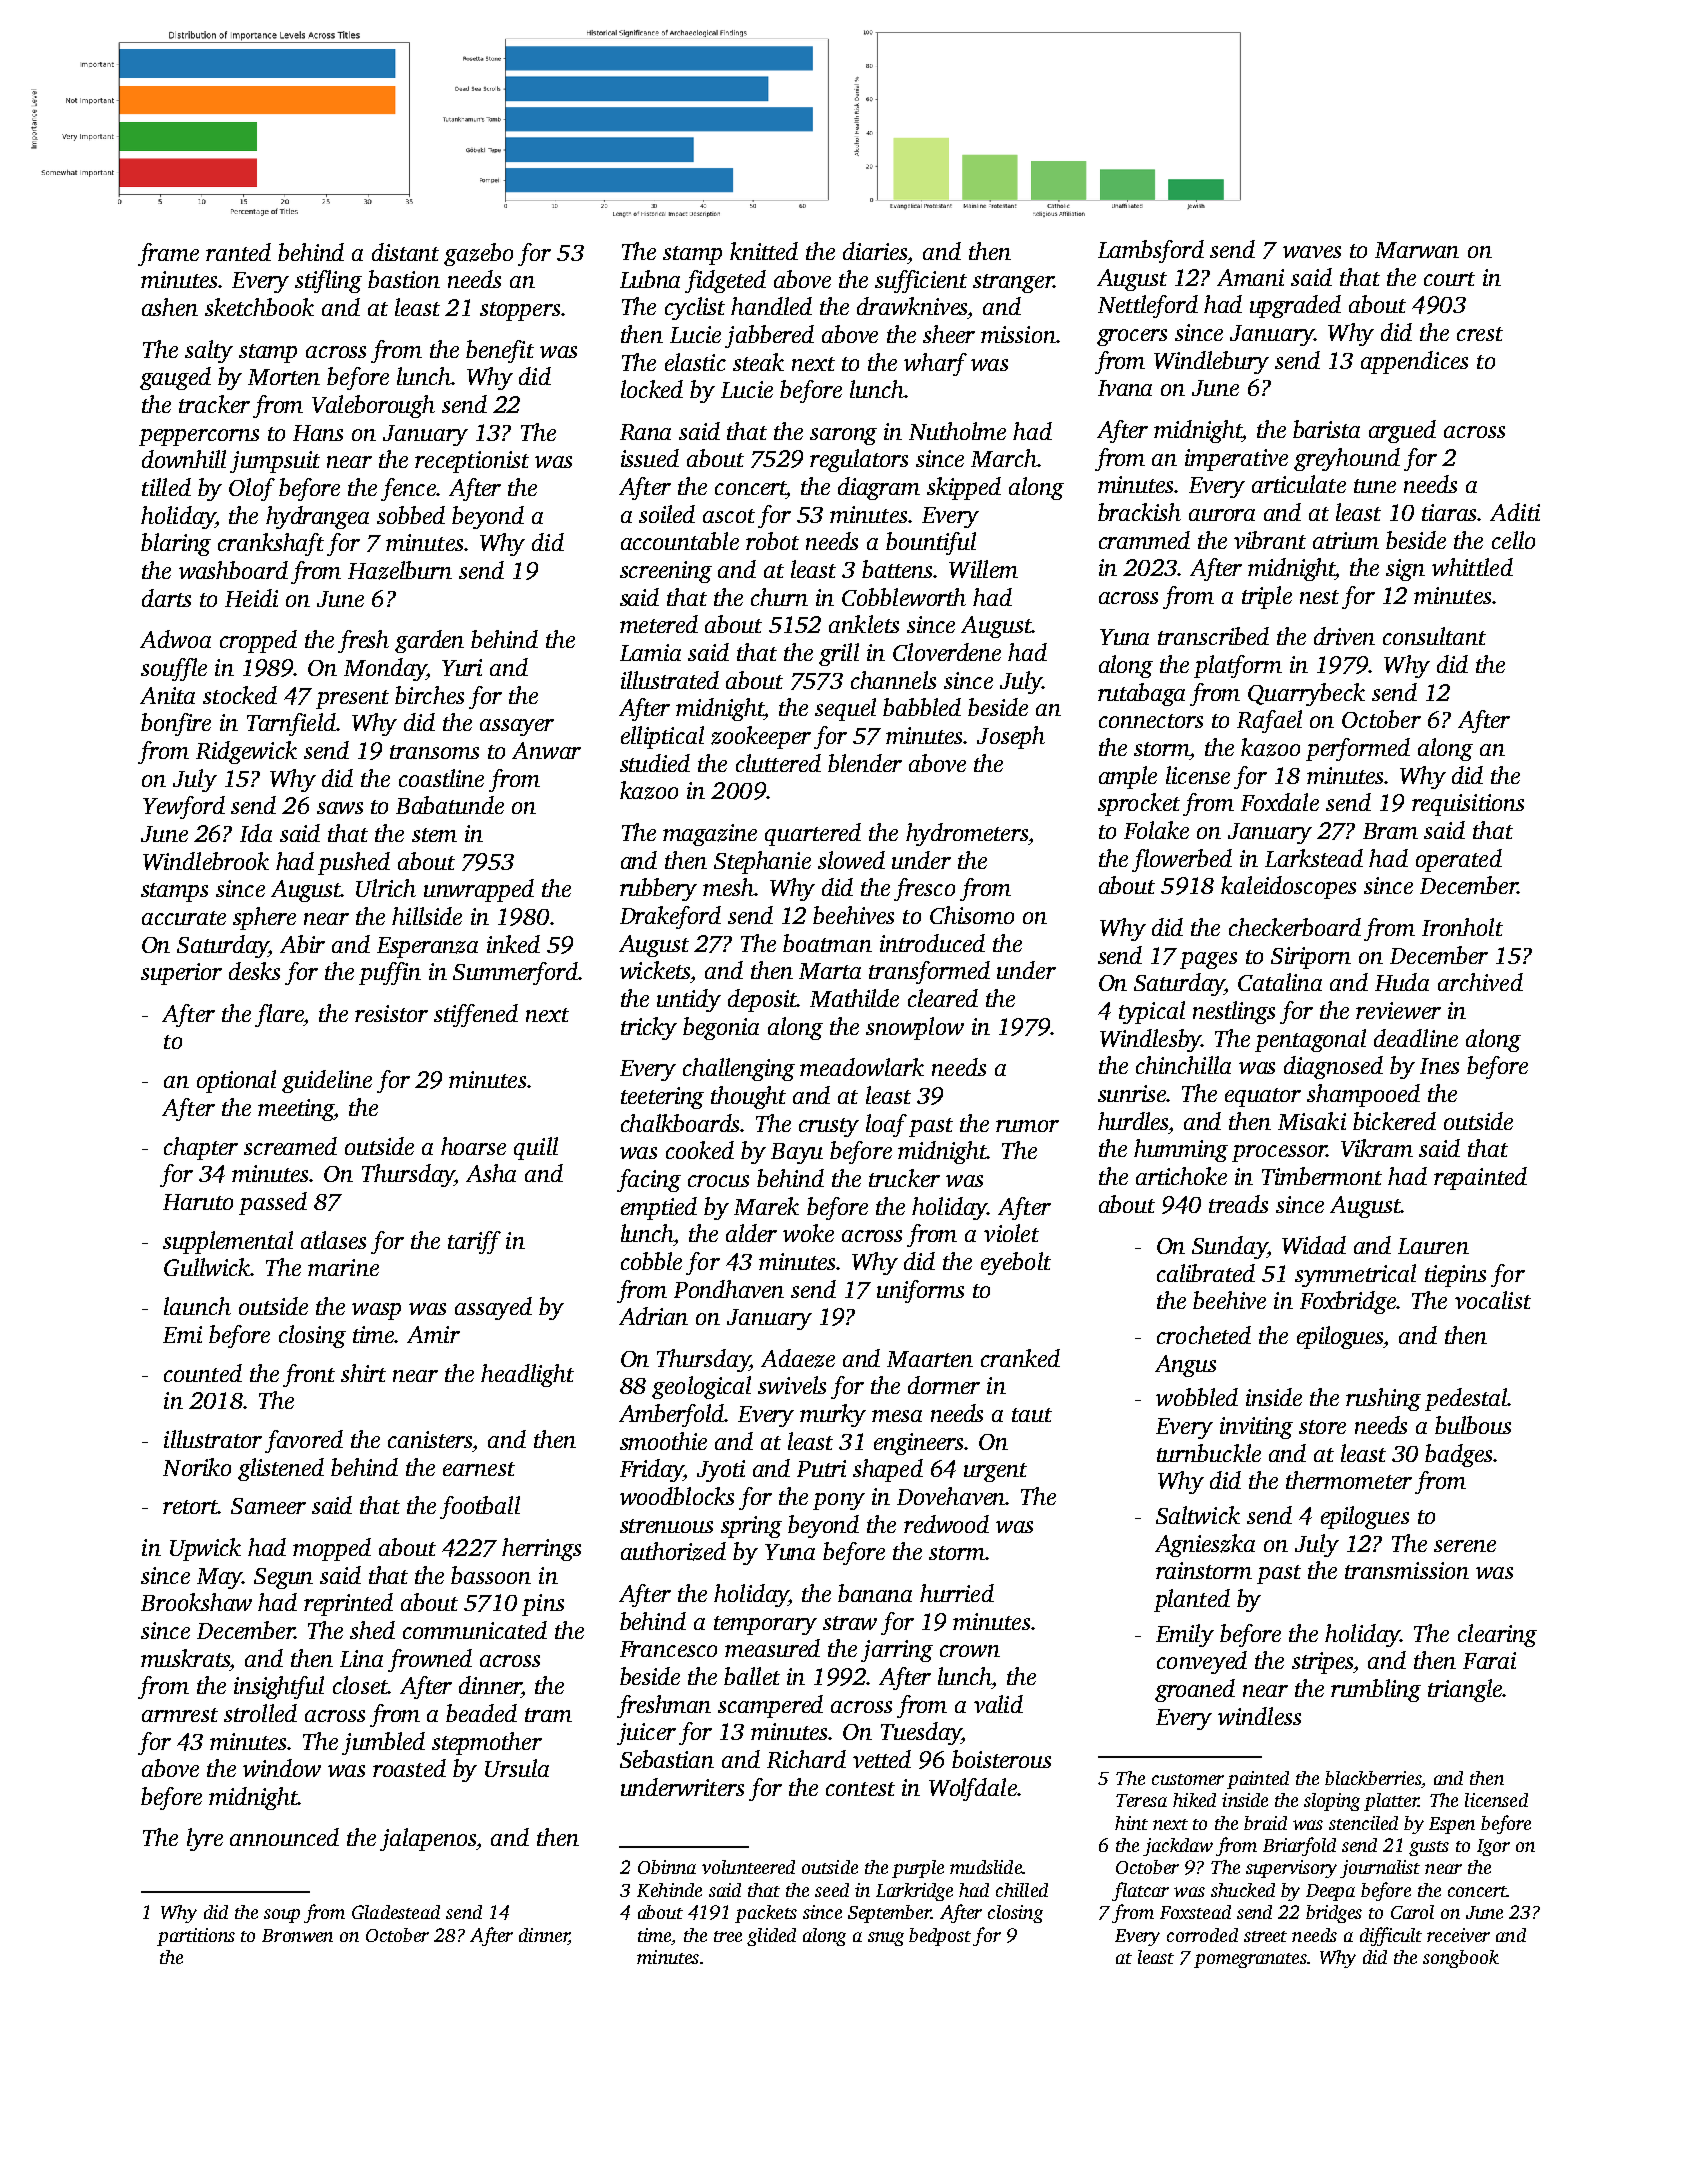  I want to click on stiffened, so click(476, 1015).
